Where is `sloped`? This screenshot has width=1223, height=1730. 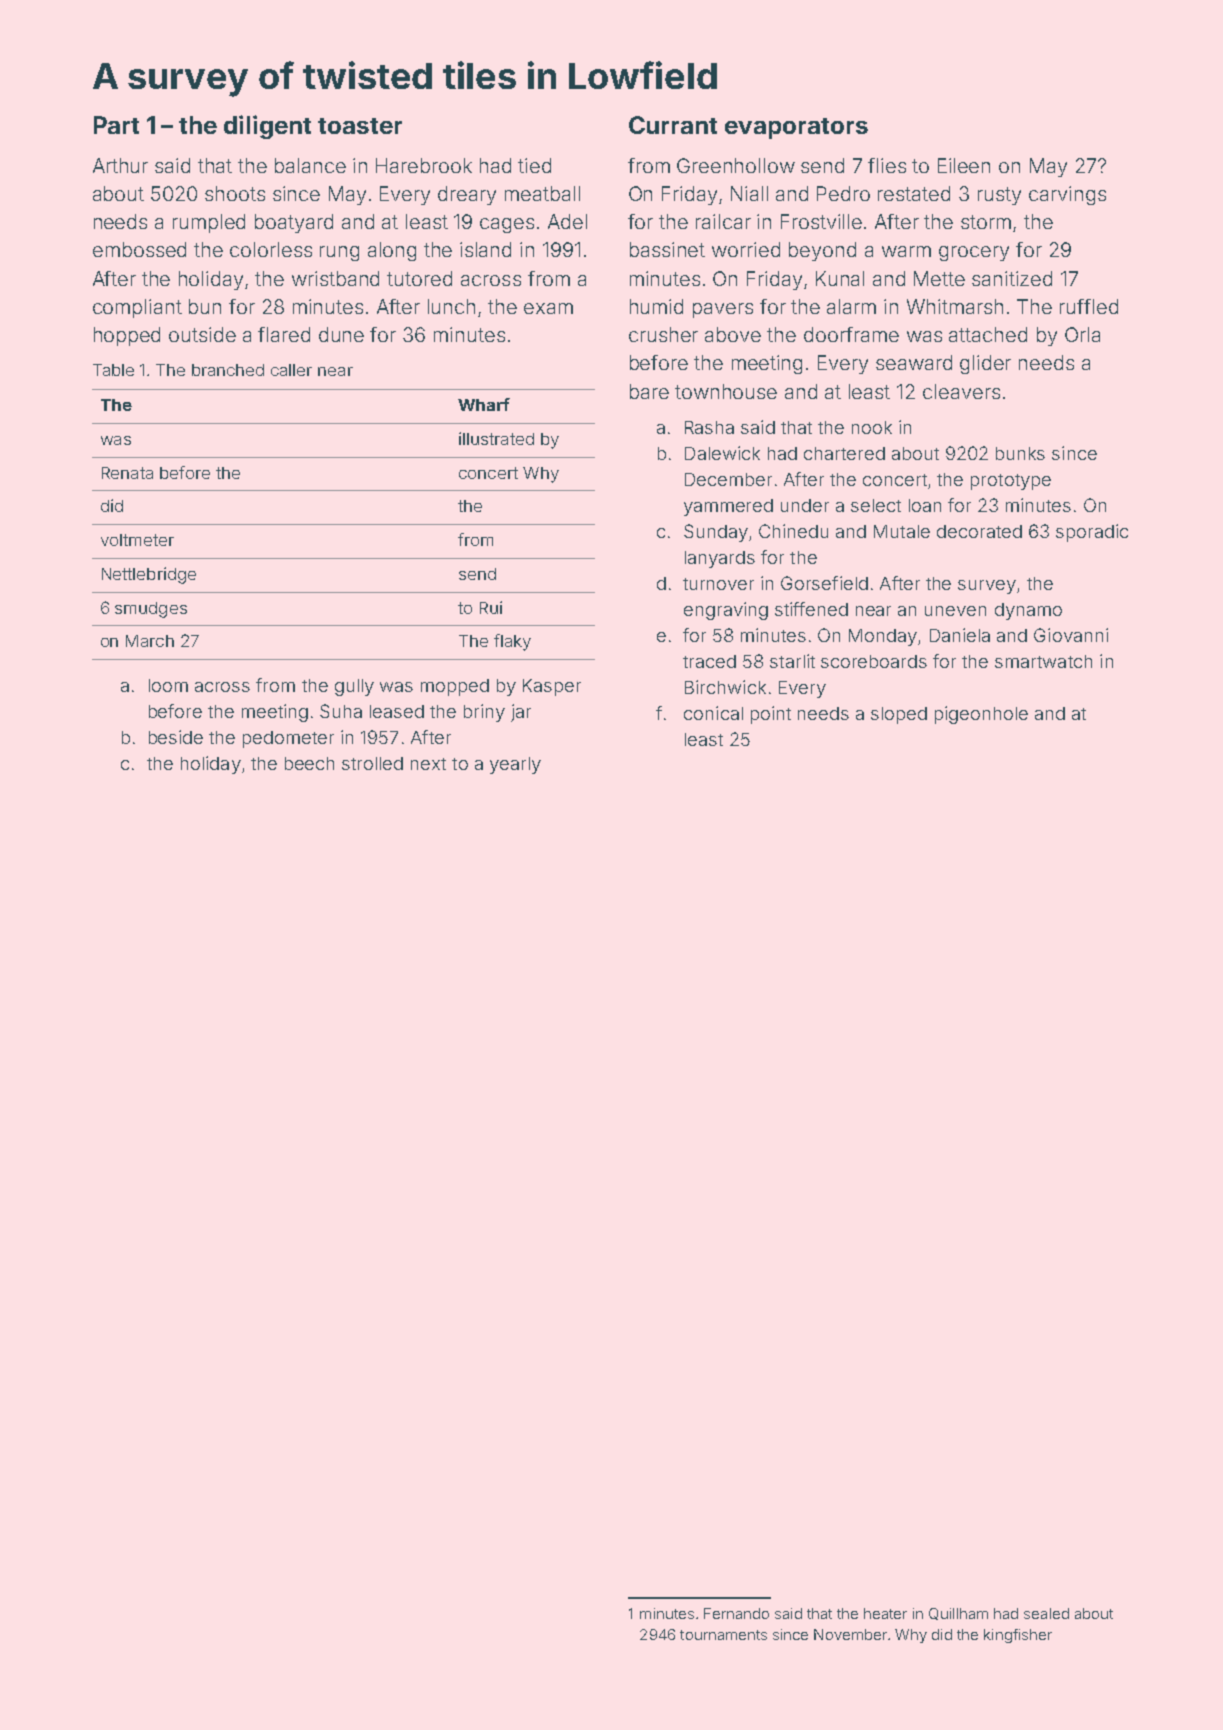 sloped is located at coordinates (899, 715).
